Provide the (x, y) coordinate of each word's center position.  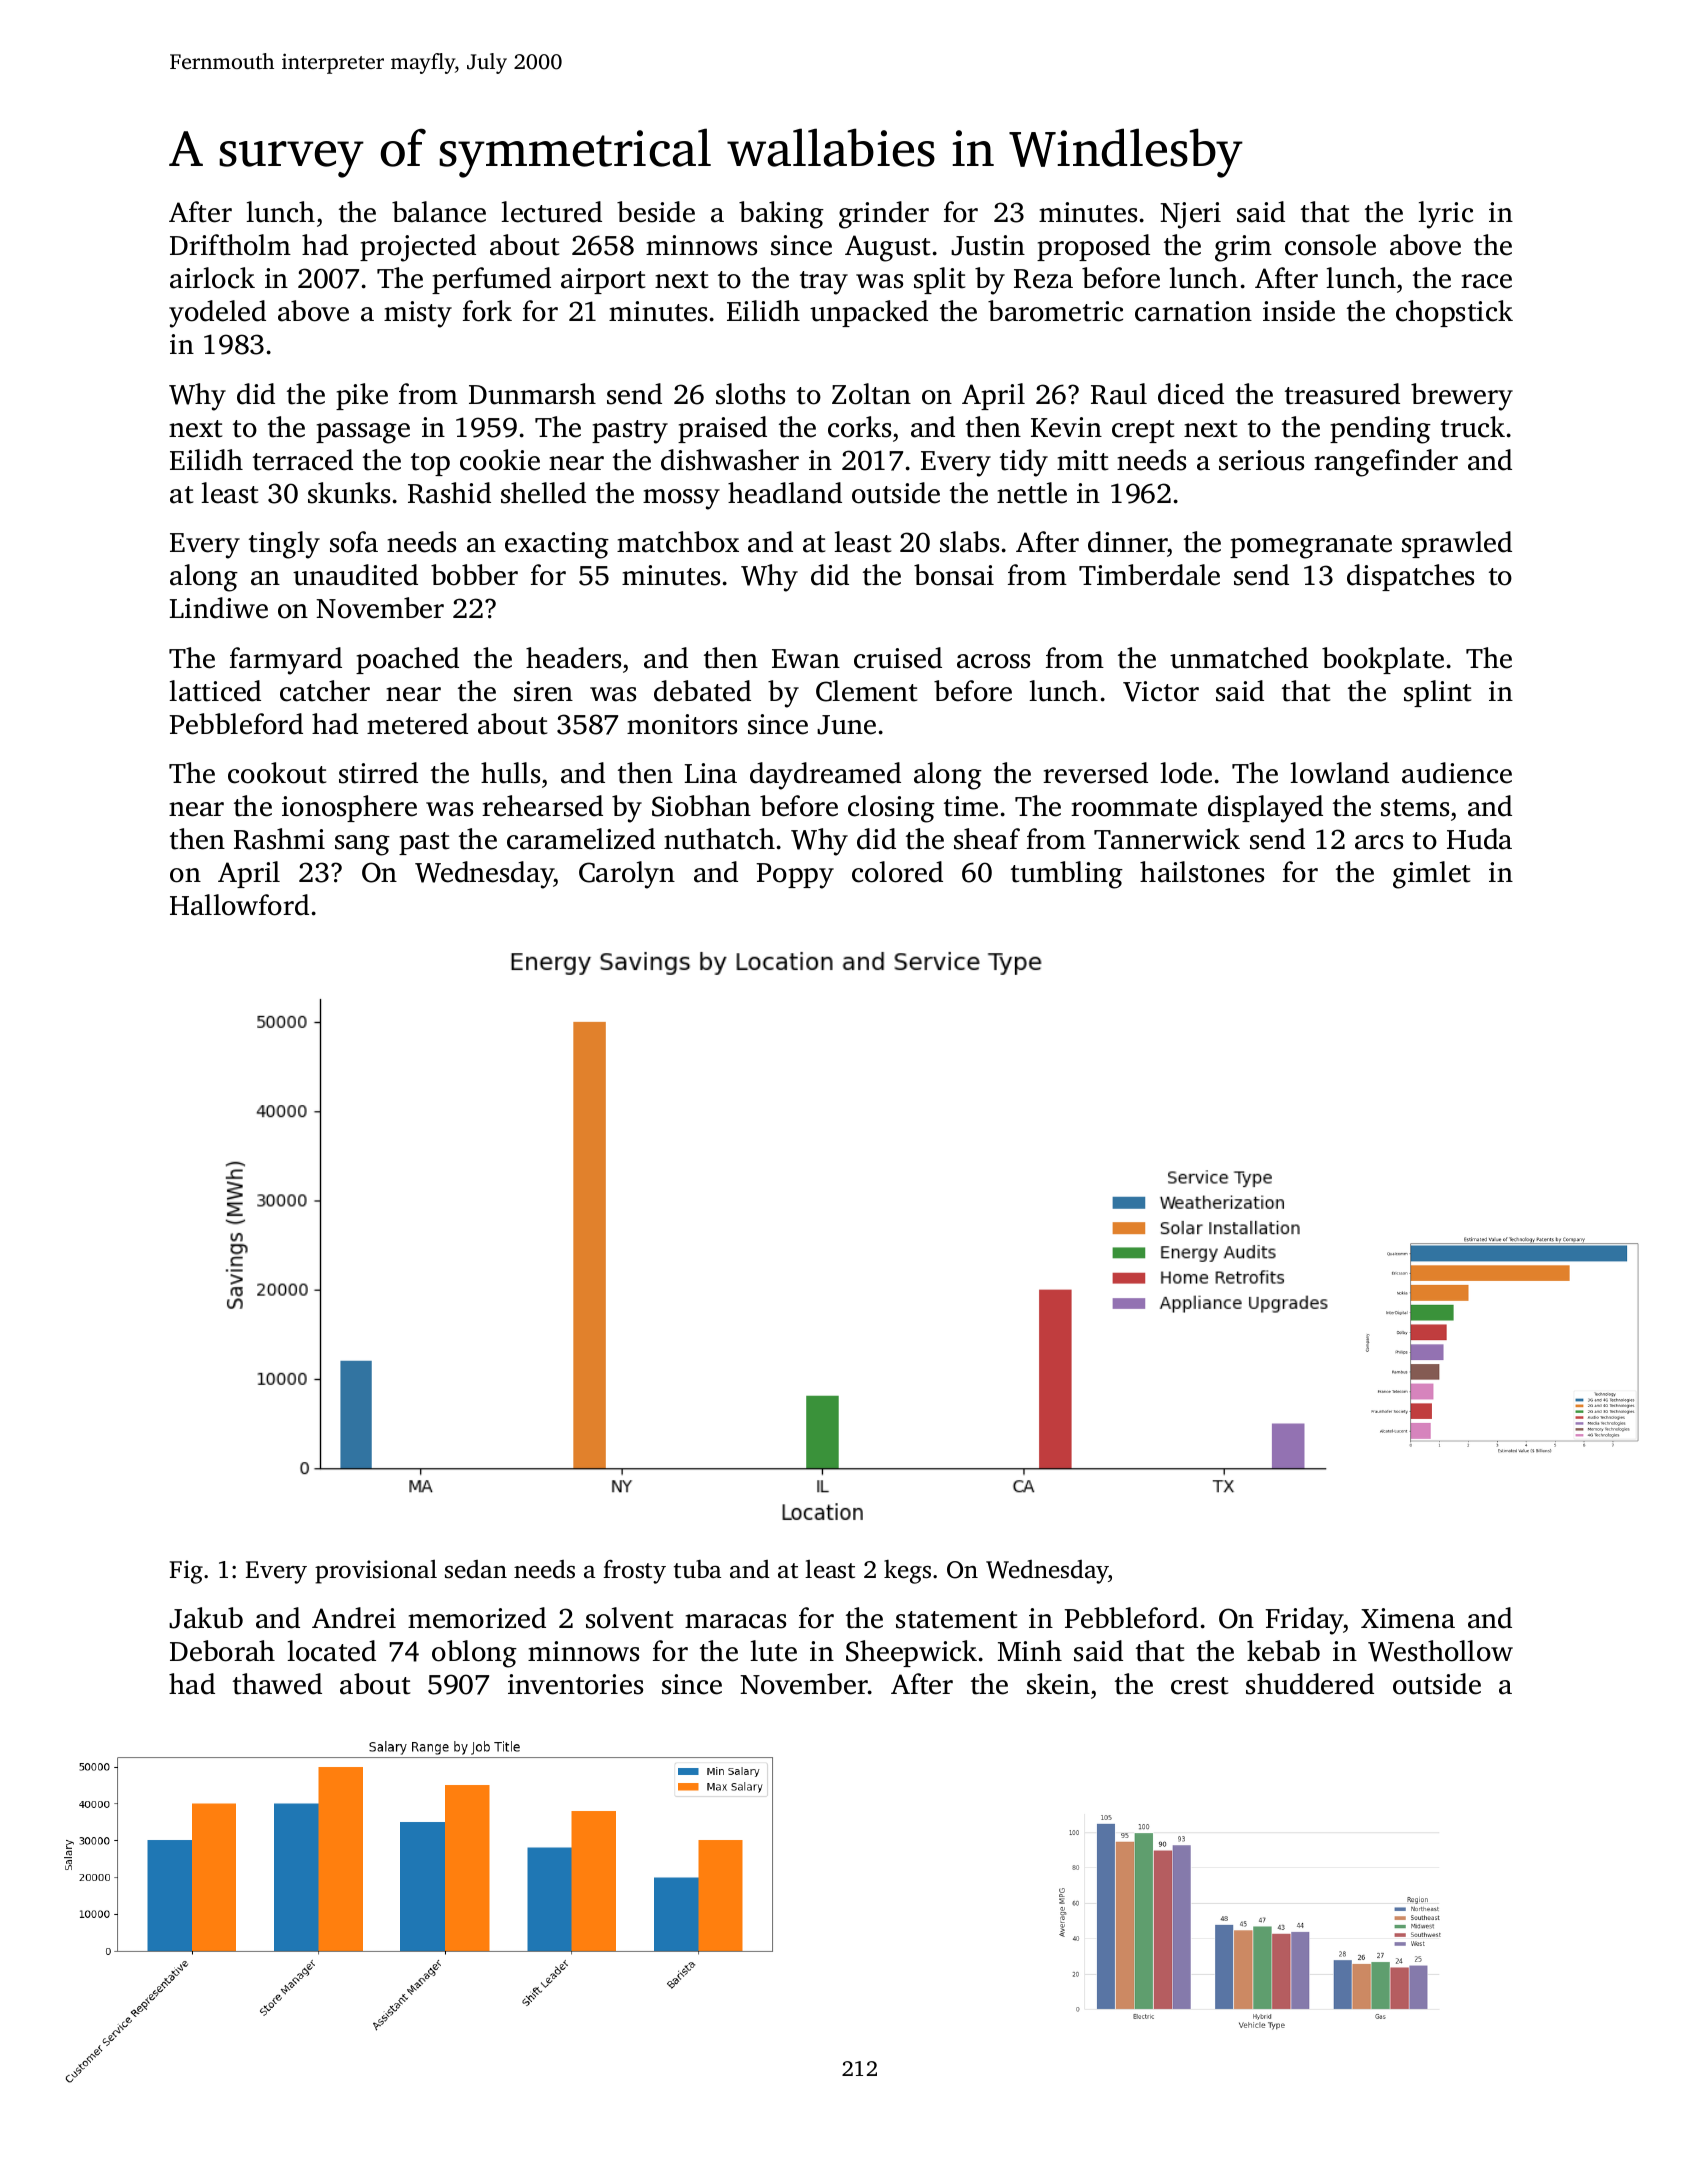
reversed (1095, 773)
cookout (277, 773)
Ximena (1408, 1618)
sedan (476, 1569)
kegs (907, 1572)
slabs (969, 542)
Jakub (206, 1618)
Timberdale (1149, 575)
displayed (1265, 809)
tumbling (1067, 875)
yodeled (217, 314)
